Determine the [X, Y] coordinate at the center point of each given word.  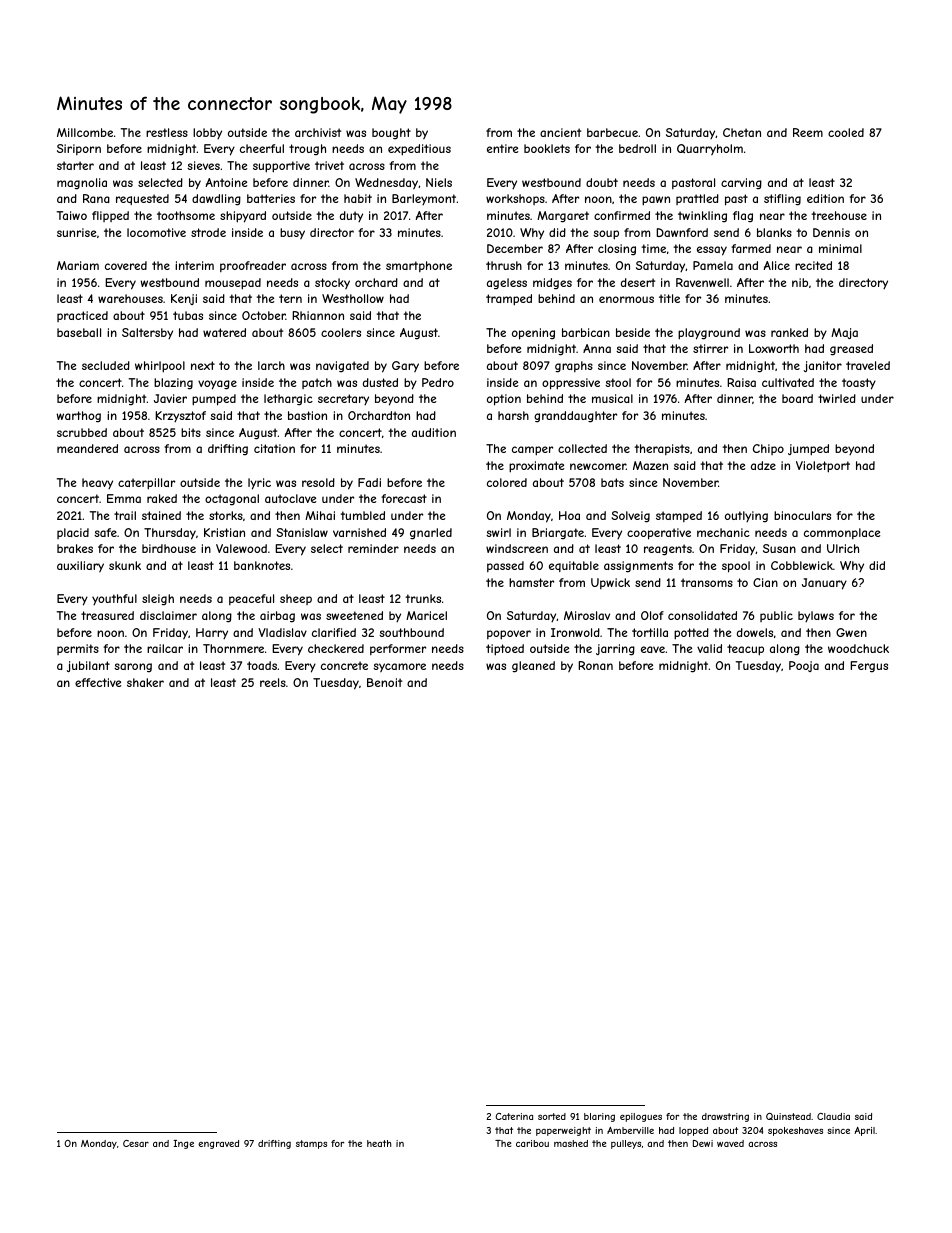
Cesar [136, 1143]
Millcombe [85, 132]
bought [391, 134]
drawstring [725, 1117]
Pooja [804, 666]
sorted [552, 1116]
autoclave [290, 498]
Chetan [742, 132]
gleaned [533, 667]
